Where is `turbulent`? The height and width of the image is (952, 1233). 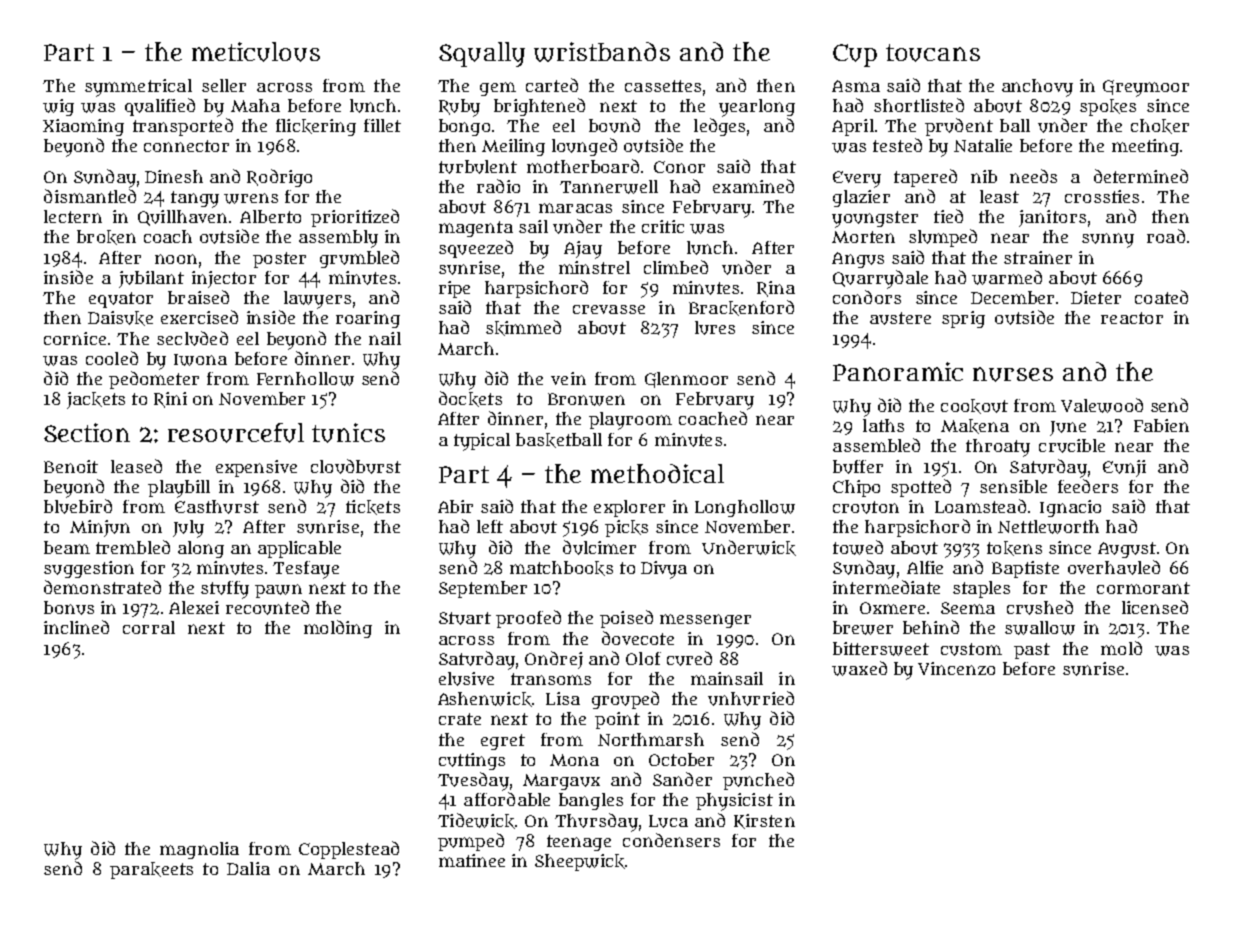
turbulent is located at coordinates (478, 167).
